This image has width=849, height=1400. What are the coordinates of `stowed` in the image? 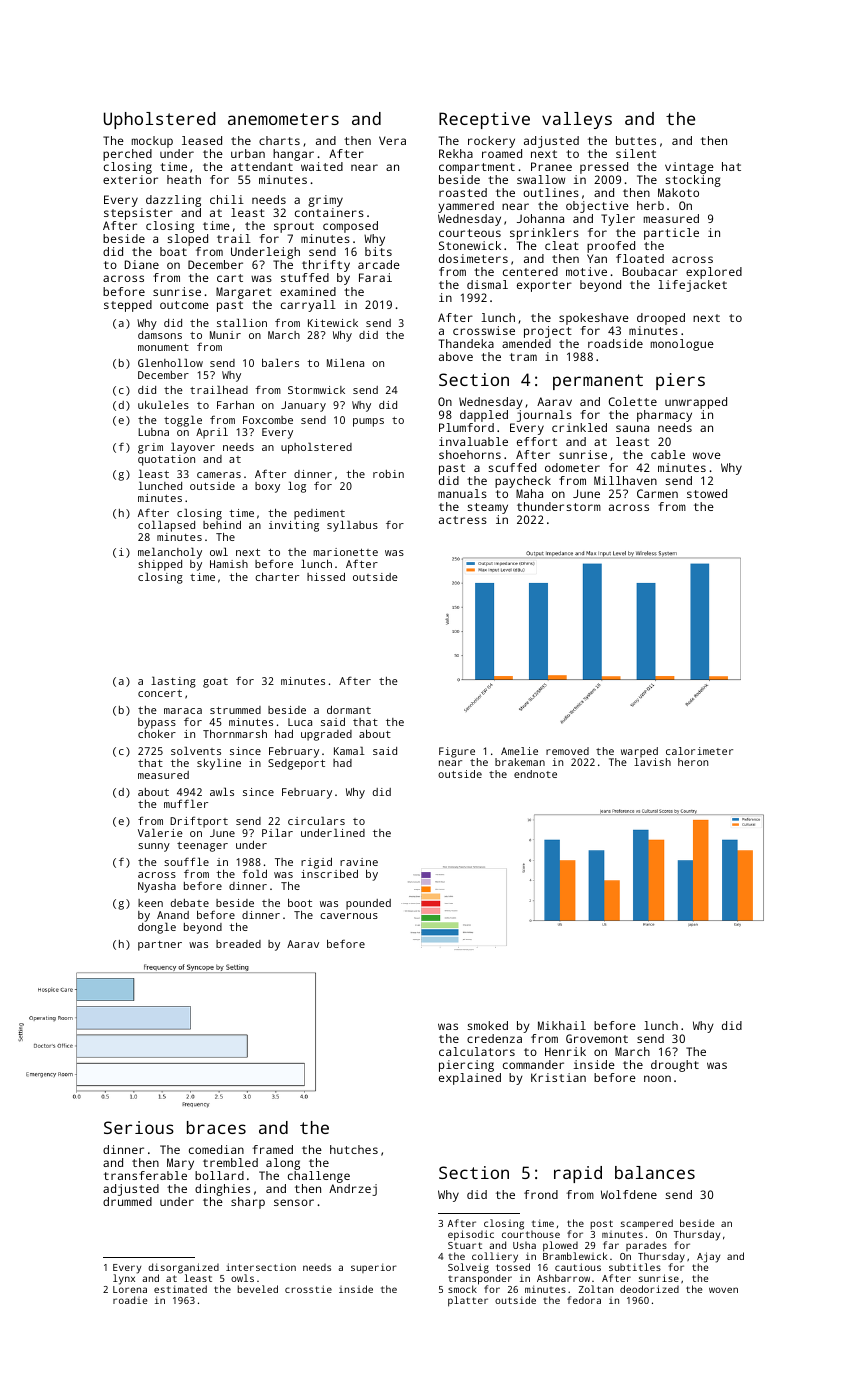 It's located at (707, 493).
